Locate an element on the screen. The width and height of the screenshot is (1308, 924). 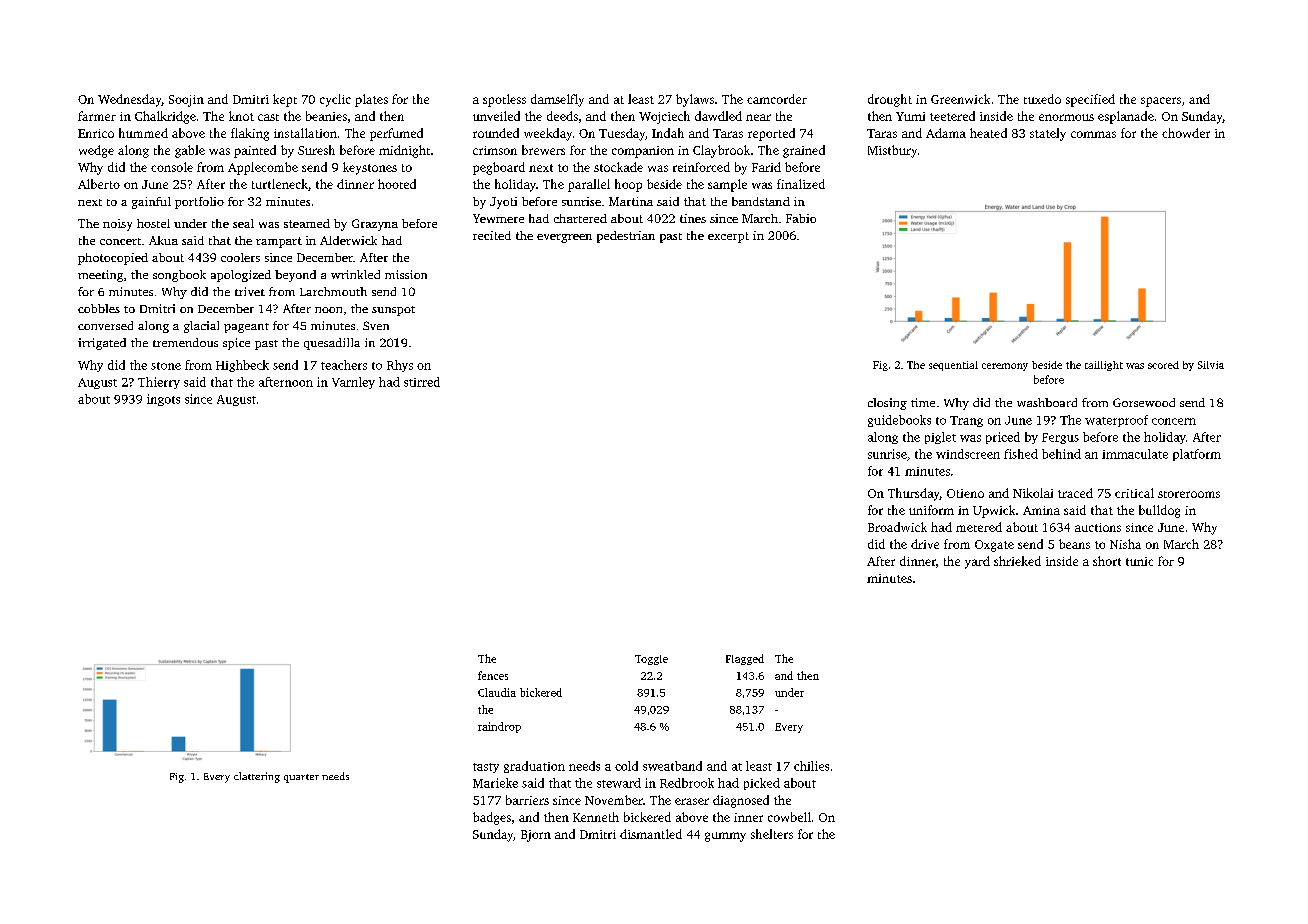
taillight is located at coordinates (1104, 366).
